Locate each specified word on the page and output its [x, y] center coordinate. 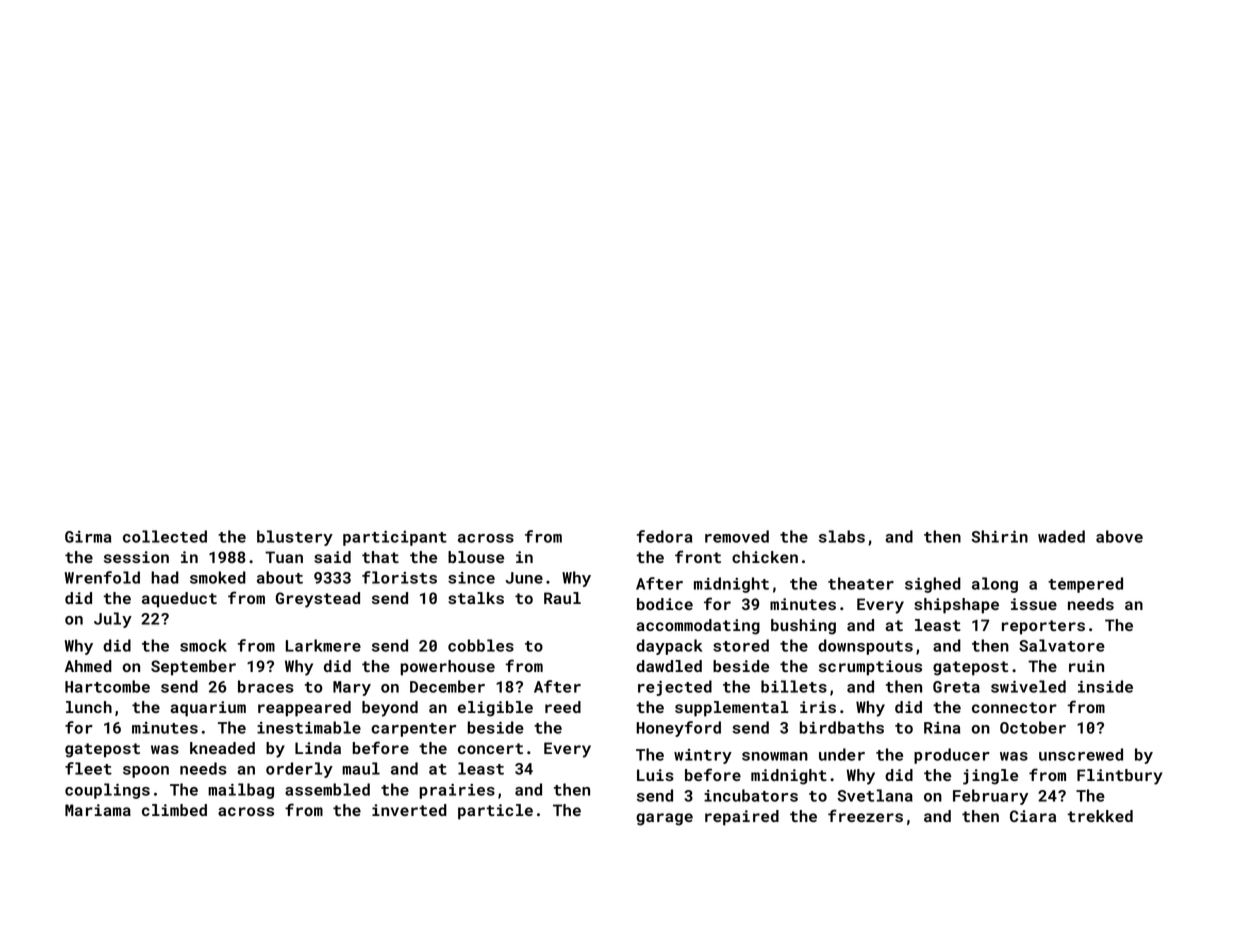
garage [664, 819]
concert [490, 748]
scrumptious [870, 668]
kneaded [222, 748]
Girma [88, 537]
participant [395, 538]
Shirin [999, 536]
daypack [669, 647]
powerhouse [447, 668]
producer [952, 756]
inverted [409, 810]
